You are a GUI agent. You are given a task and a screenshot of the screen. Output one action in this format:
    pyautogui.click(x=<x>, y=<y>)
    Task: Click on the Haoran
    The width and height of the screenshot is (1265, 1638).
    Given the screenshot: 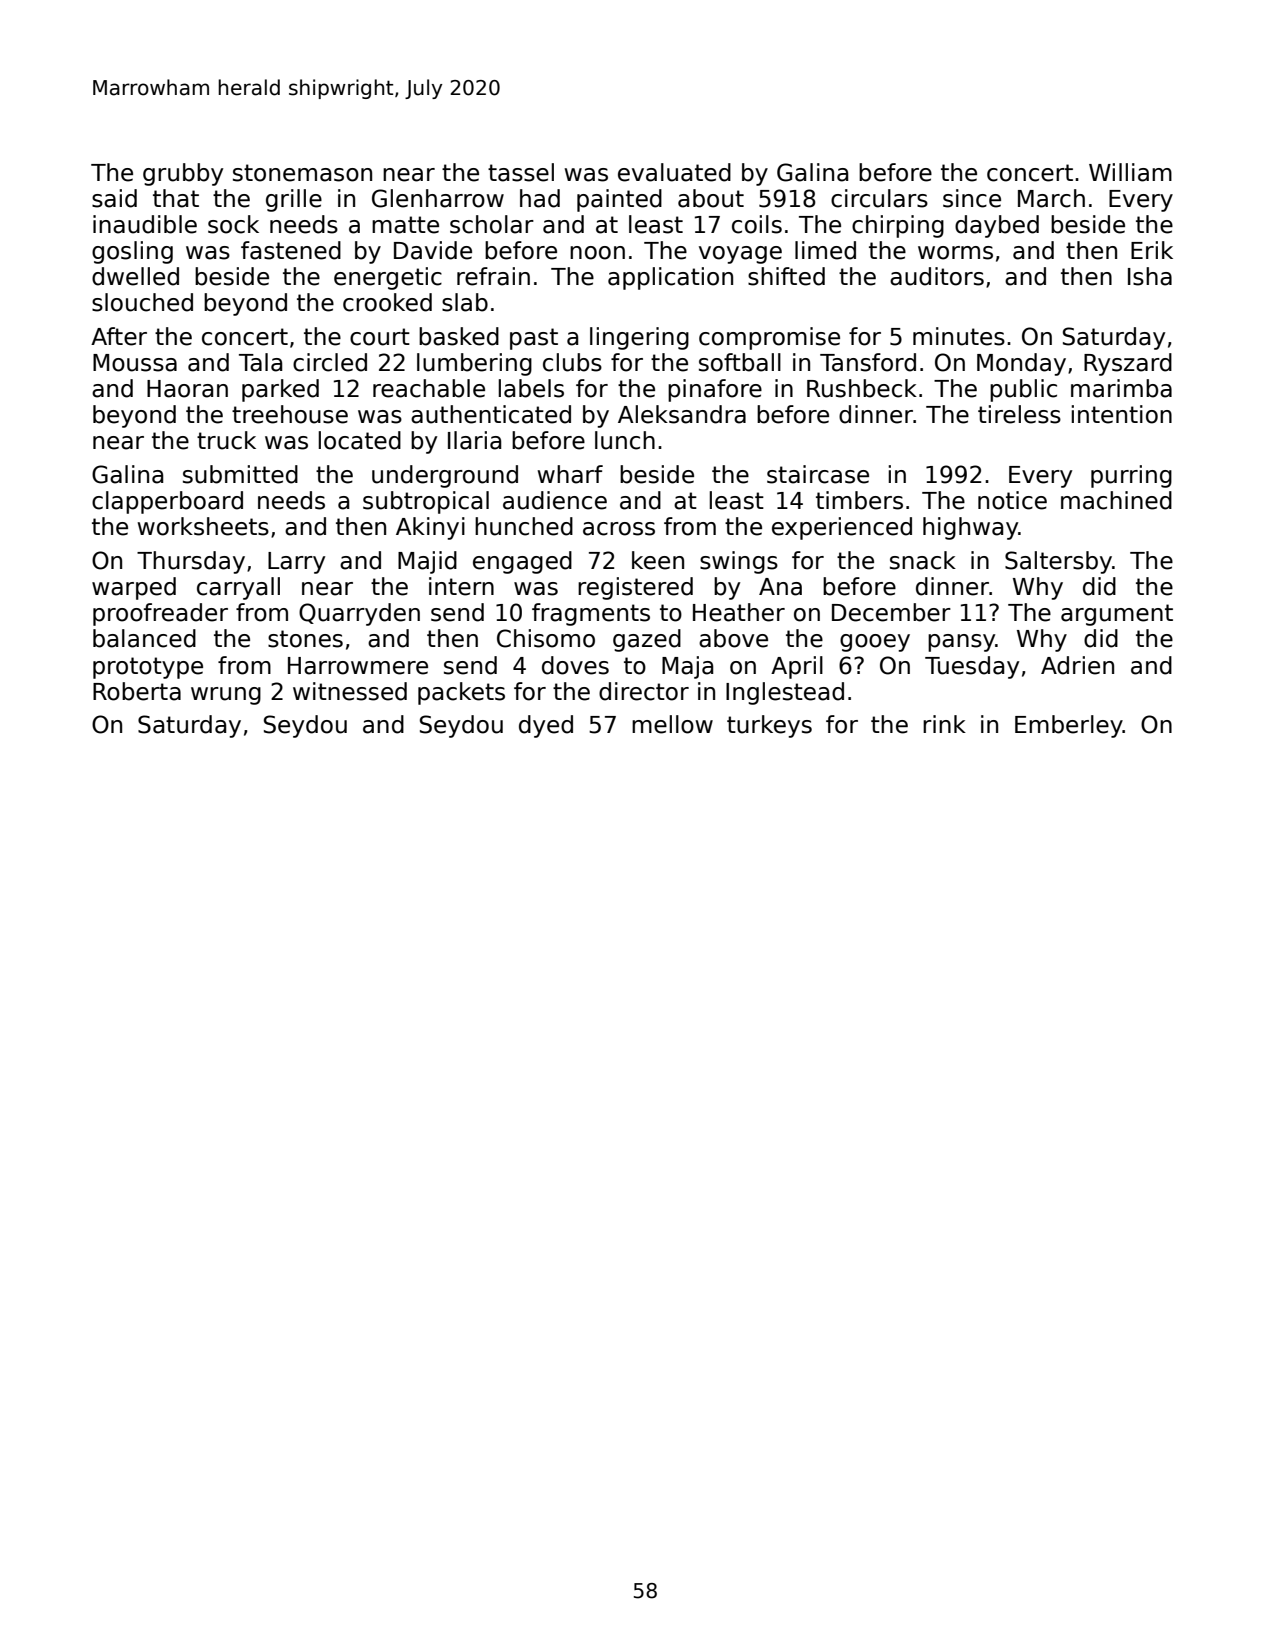 What is the action you would take?
    pyautogui.click(x=187, y=389)
